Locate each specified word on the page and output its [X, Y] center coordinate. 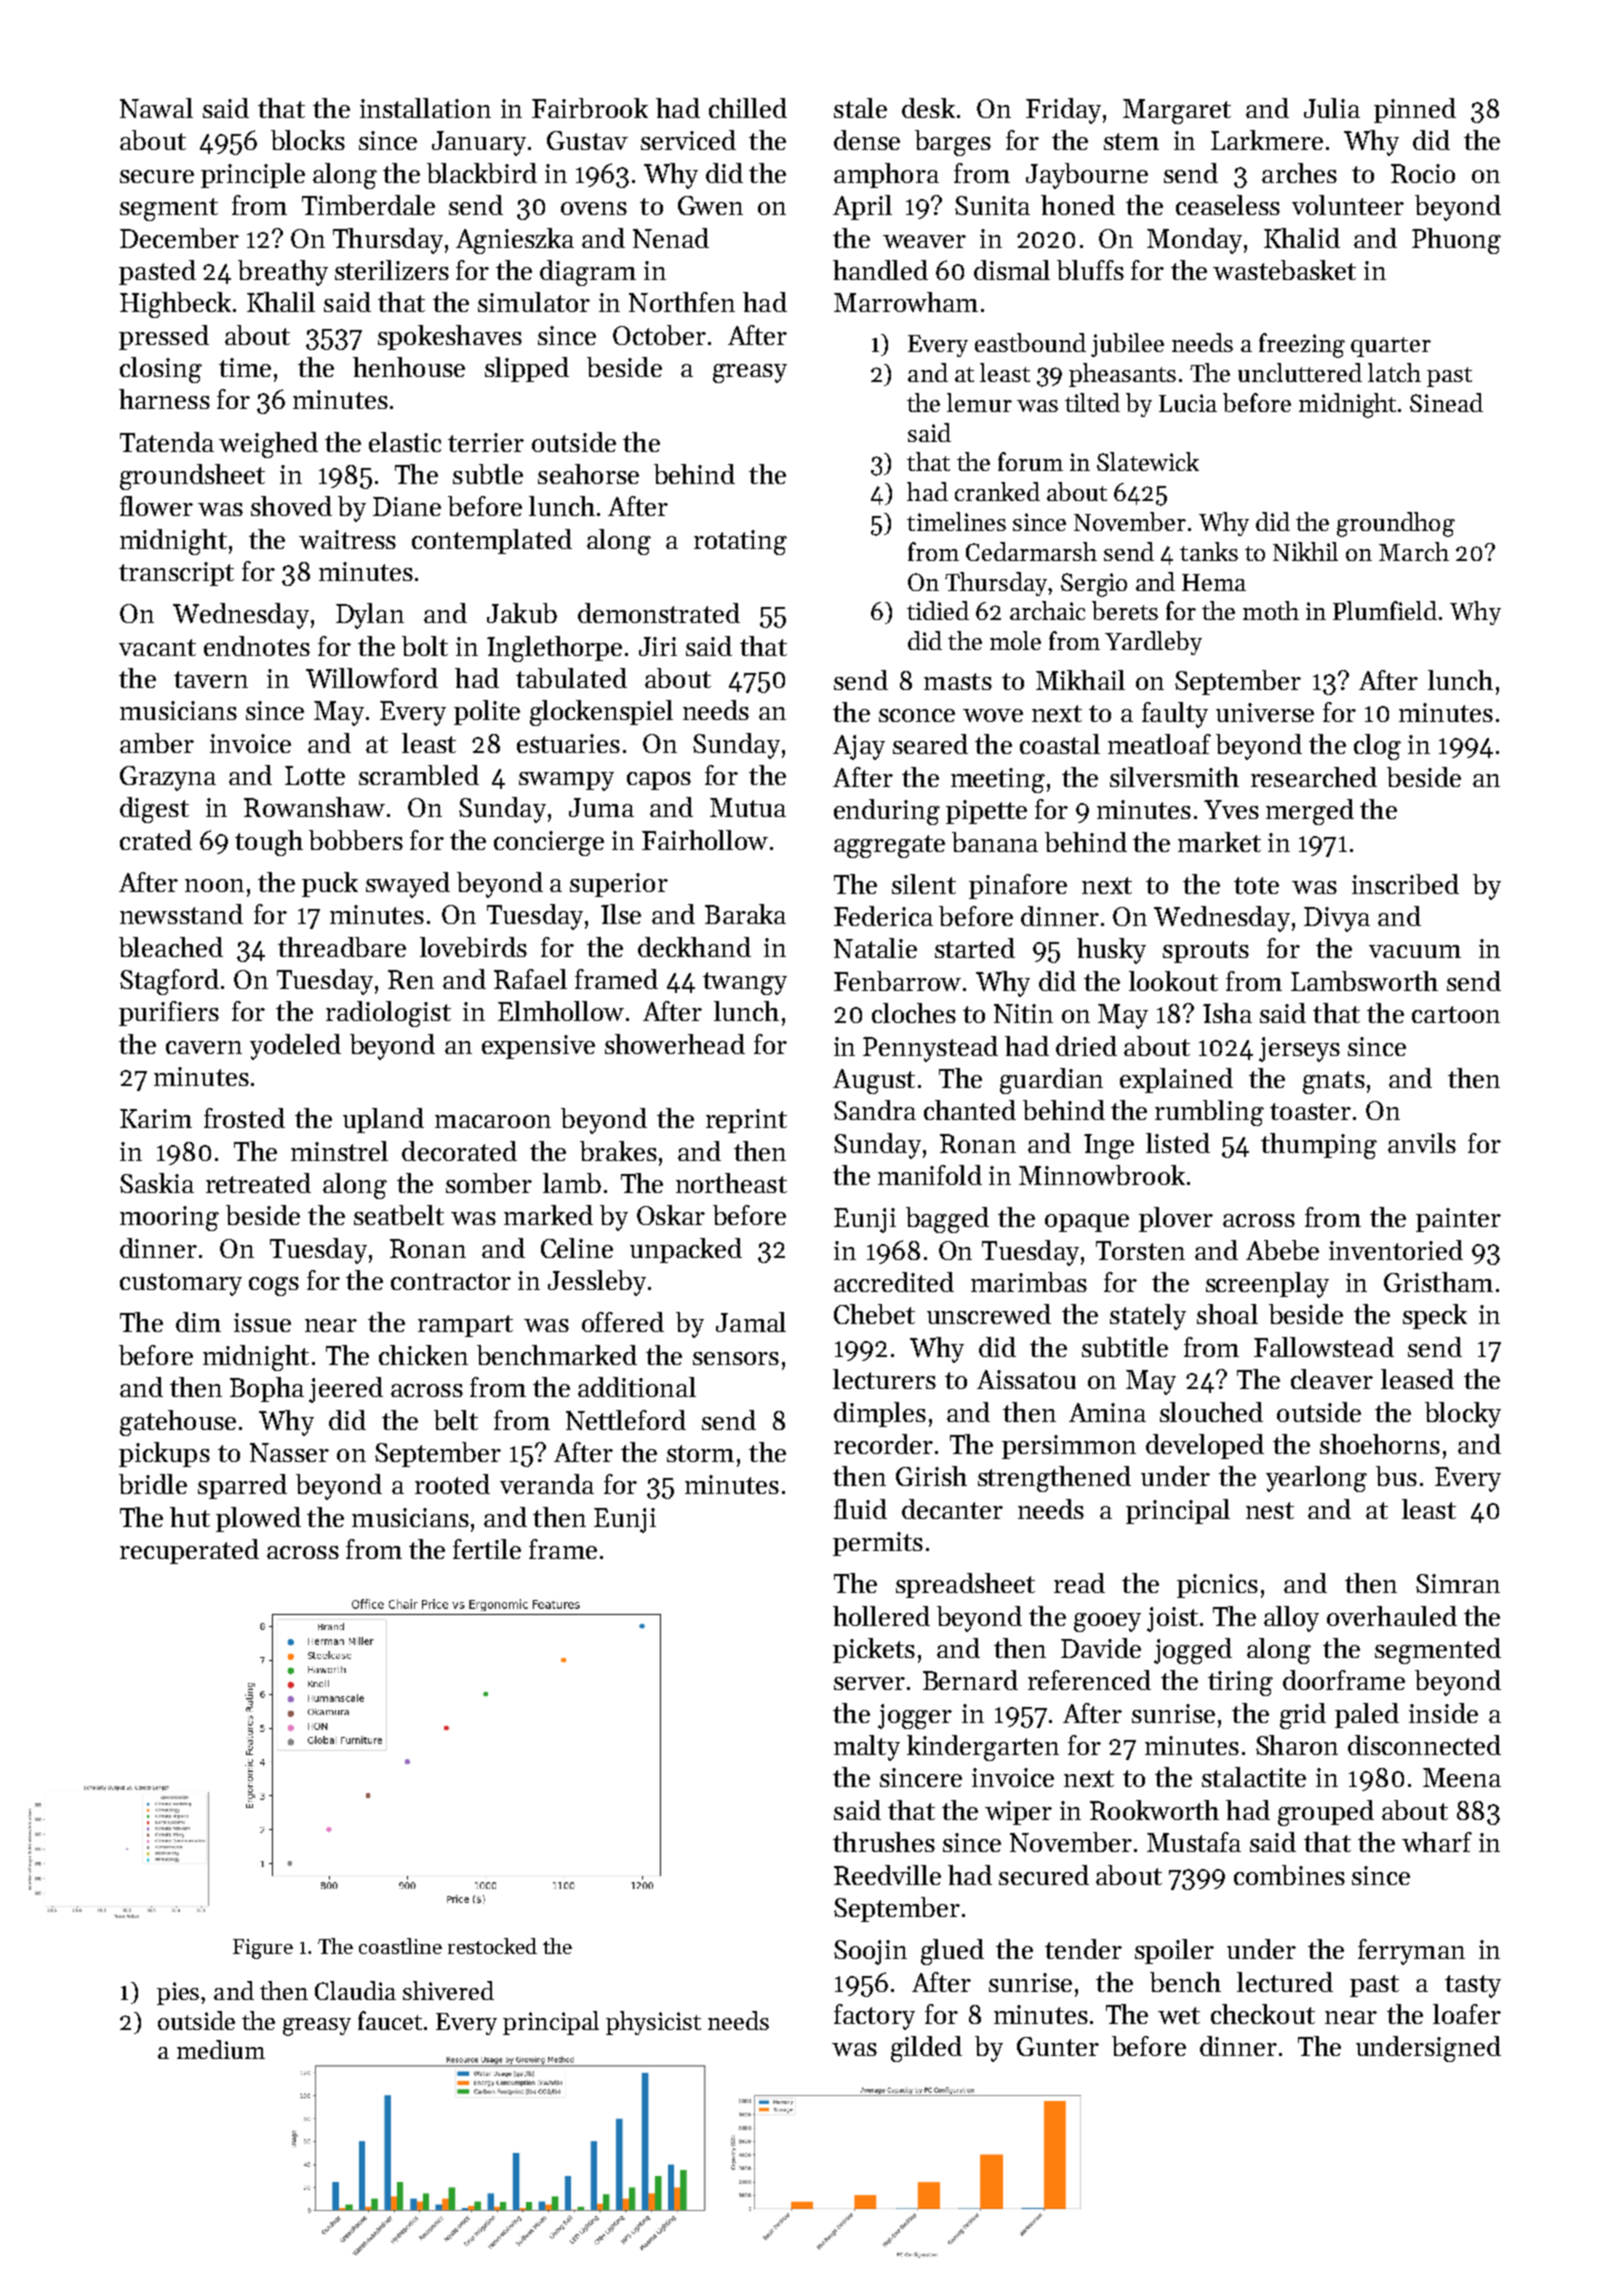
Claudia [355, 1990]
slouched [1211, 1412]
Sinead [1446, 402]
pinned [1415, 110]
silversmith [1174, 777]
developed [1205, 1446]
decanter [952, 1509]
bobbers [356, 840]
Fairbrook [590, 108]
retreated [258, 1183]
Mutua [748, 807]
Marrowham [906, 302]
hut [190, 1517]
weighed [268, 445]
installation [425, 108]
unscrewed [989, 1314]
